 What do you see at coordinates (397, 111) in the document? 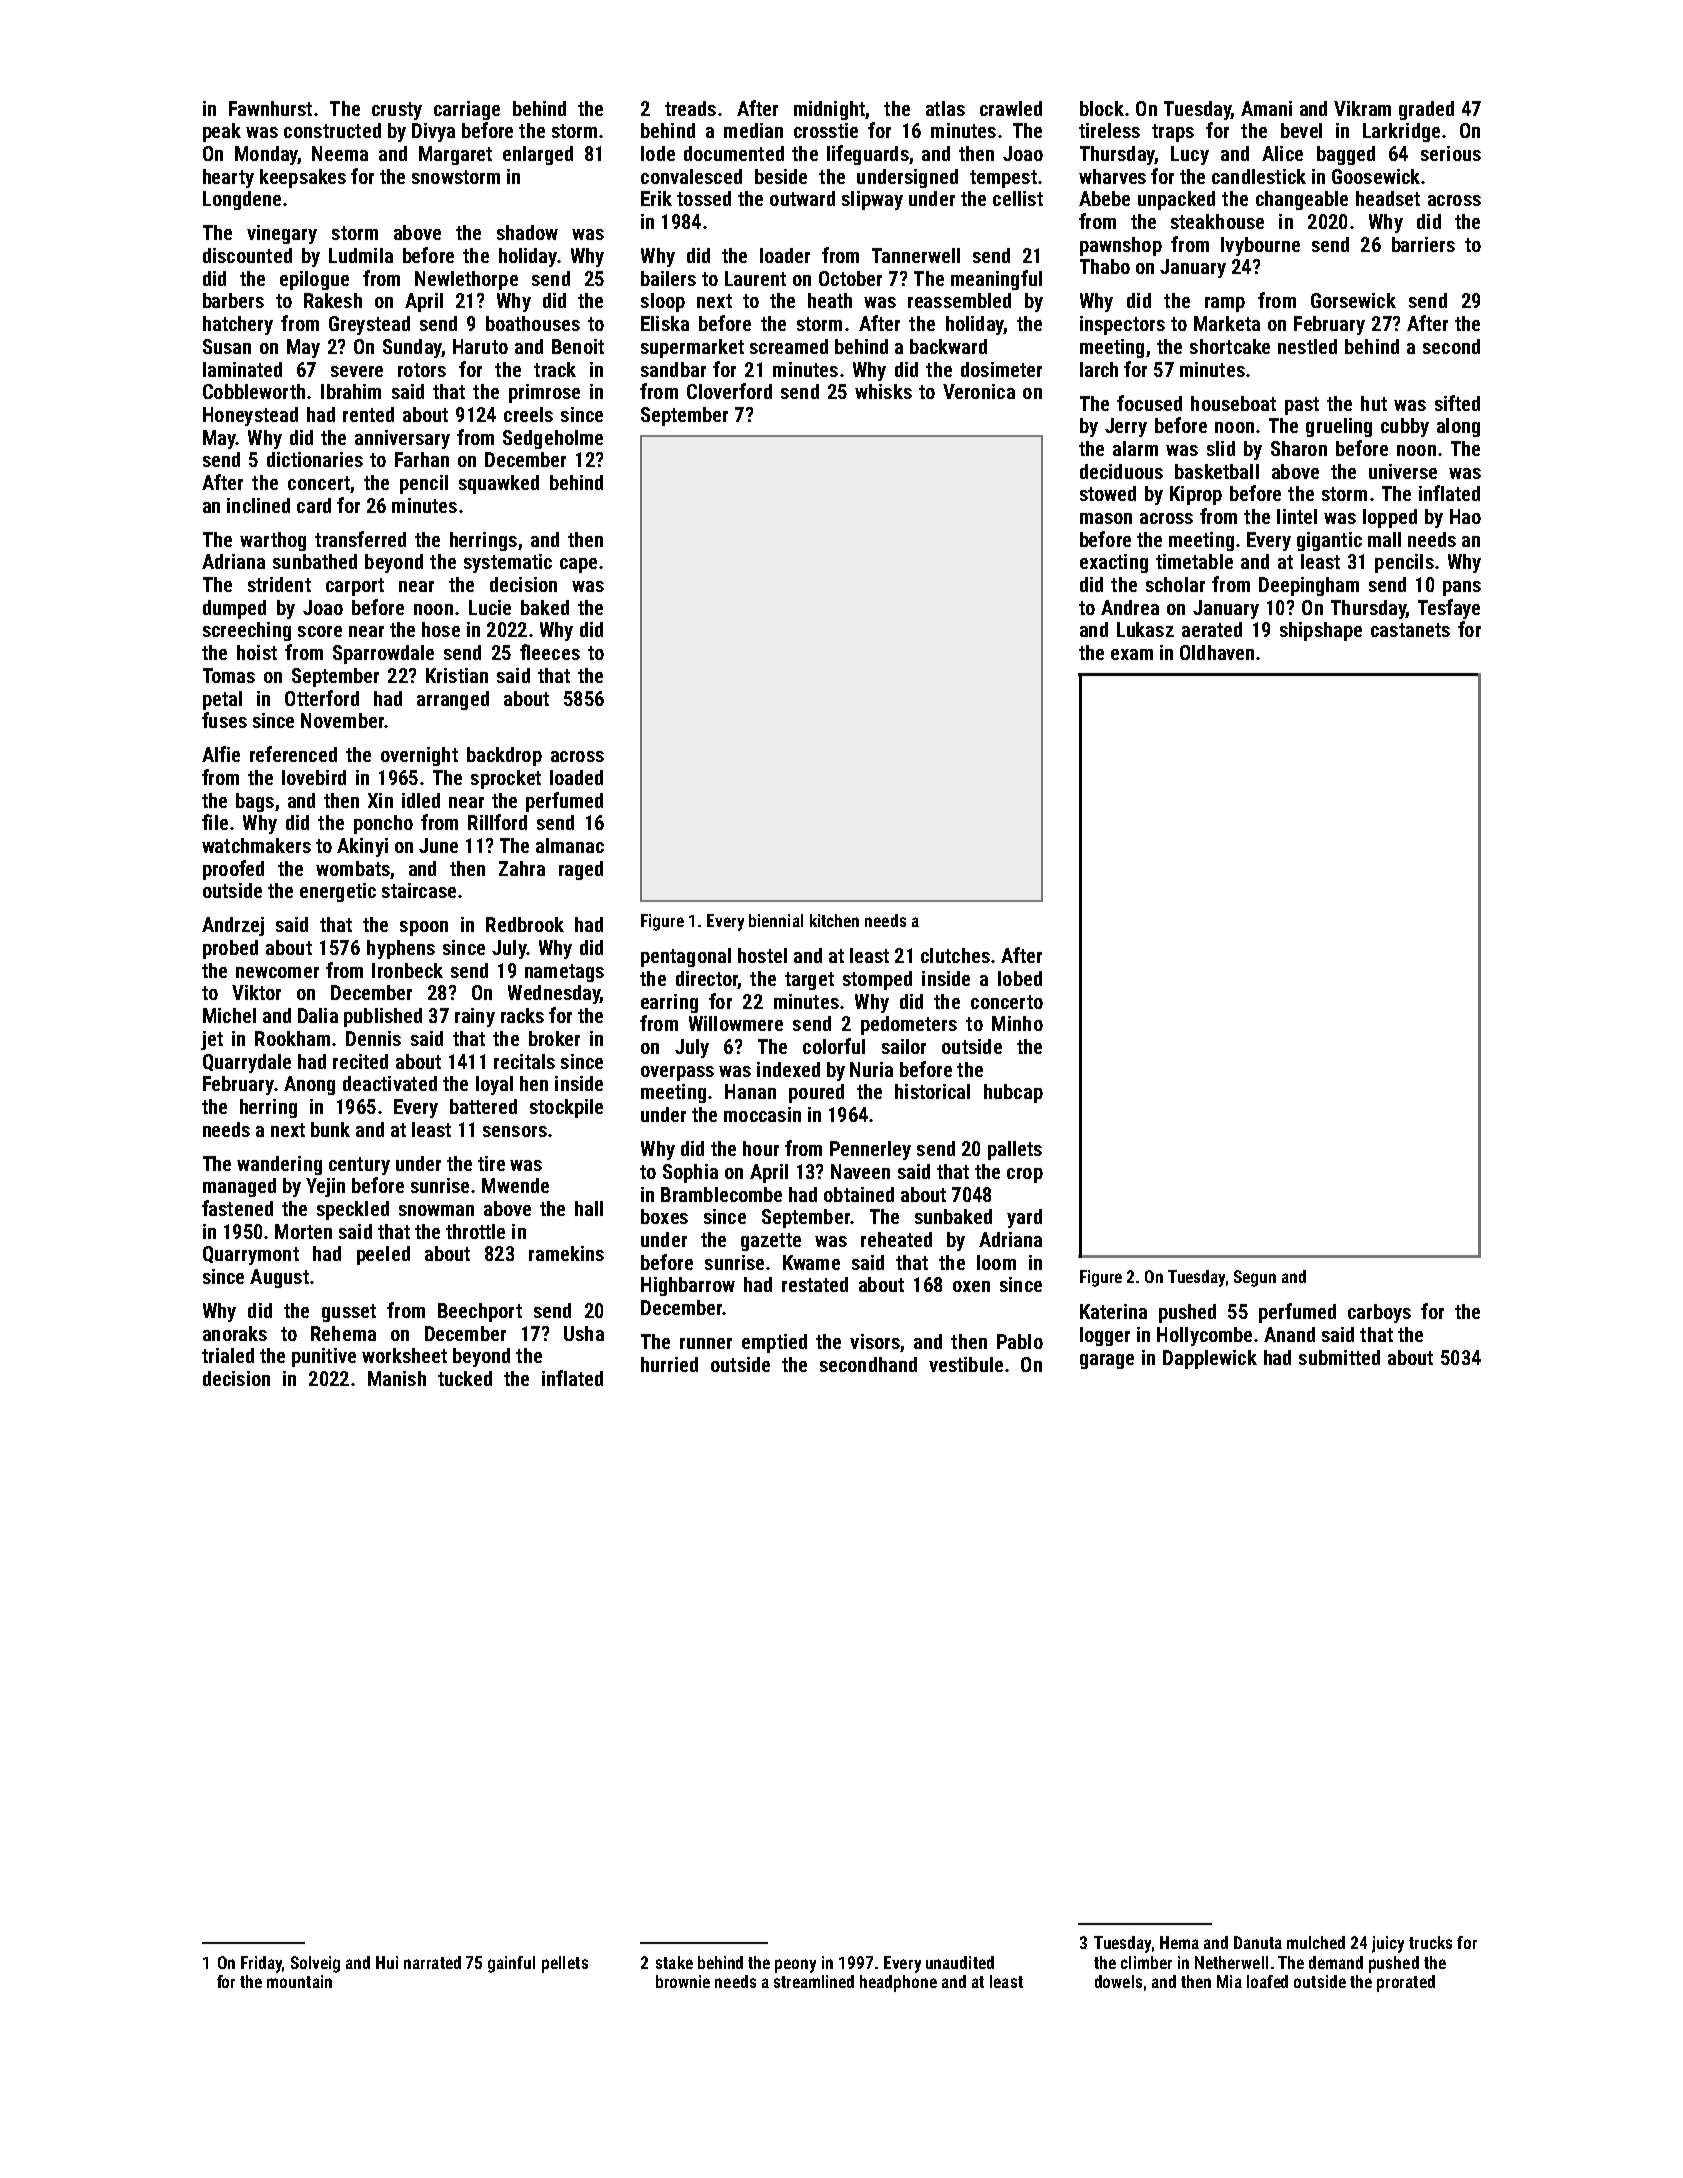
I see `crusty` at bounding box center [397, 111].
